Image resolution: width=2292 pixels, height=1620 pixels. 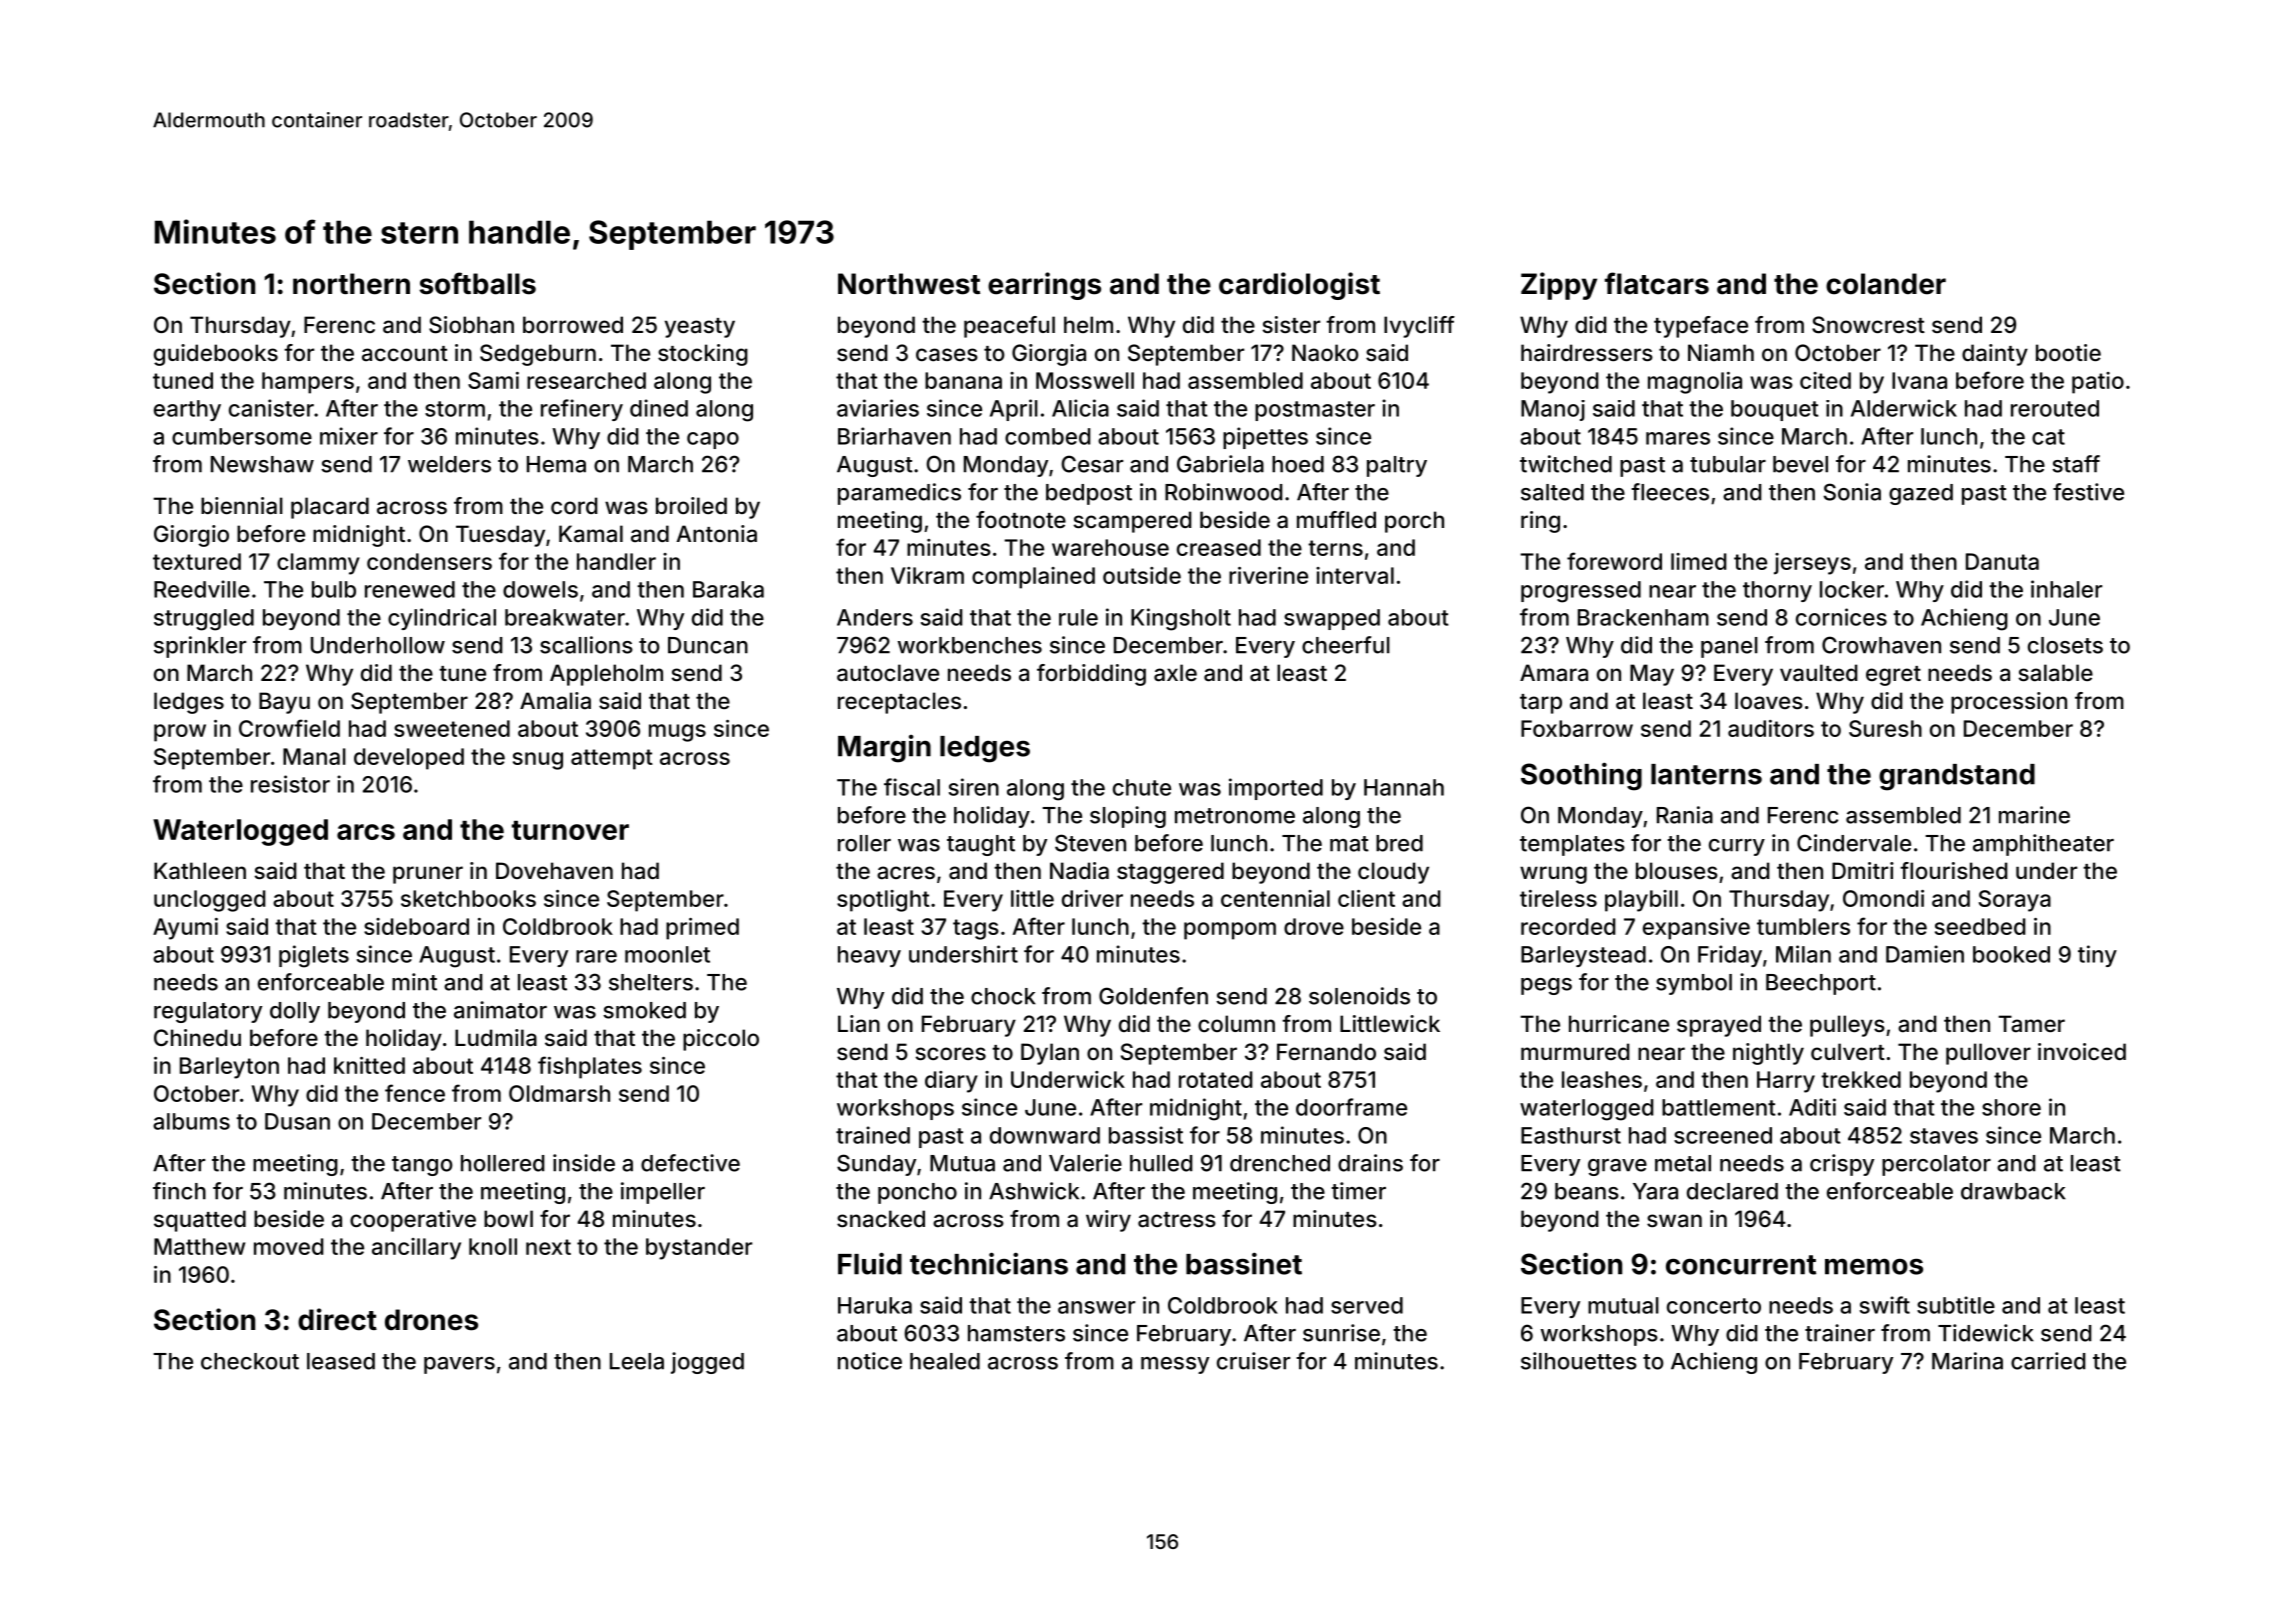 What do you see at coordinates (1886, 284) in the screenshot?
I see `colander` at bounding box center [1886, 284].
